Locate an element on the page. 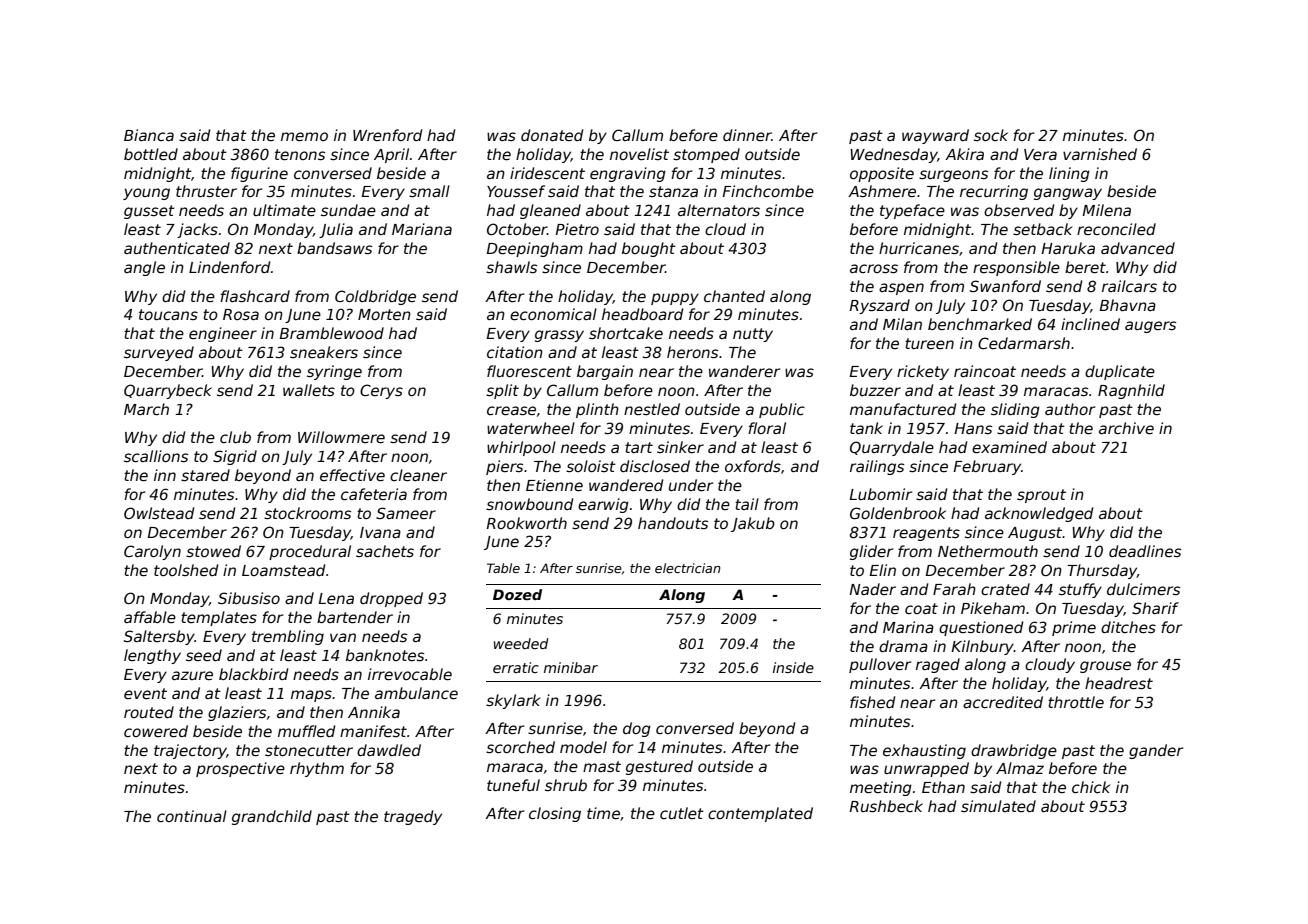 This image has width=1308, height=924. beret is located at coordinates (1085, 267).
